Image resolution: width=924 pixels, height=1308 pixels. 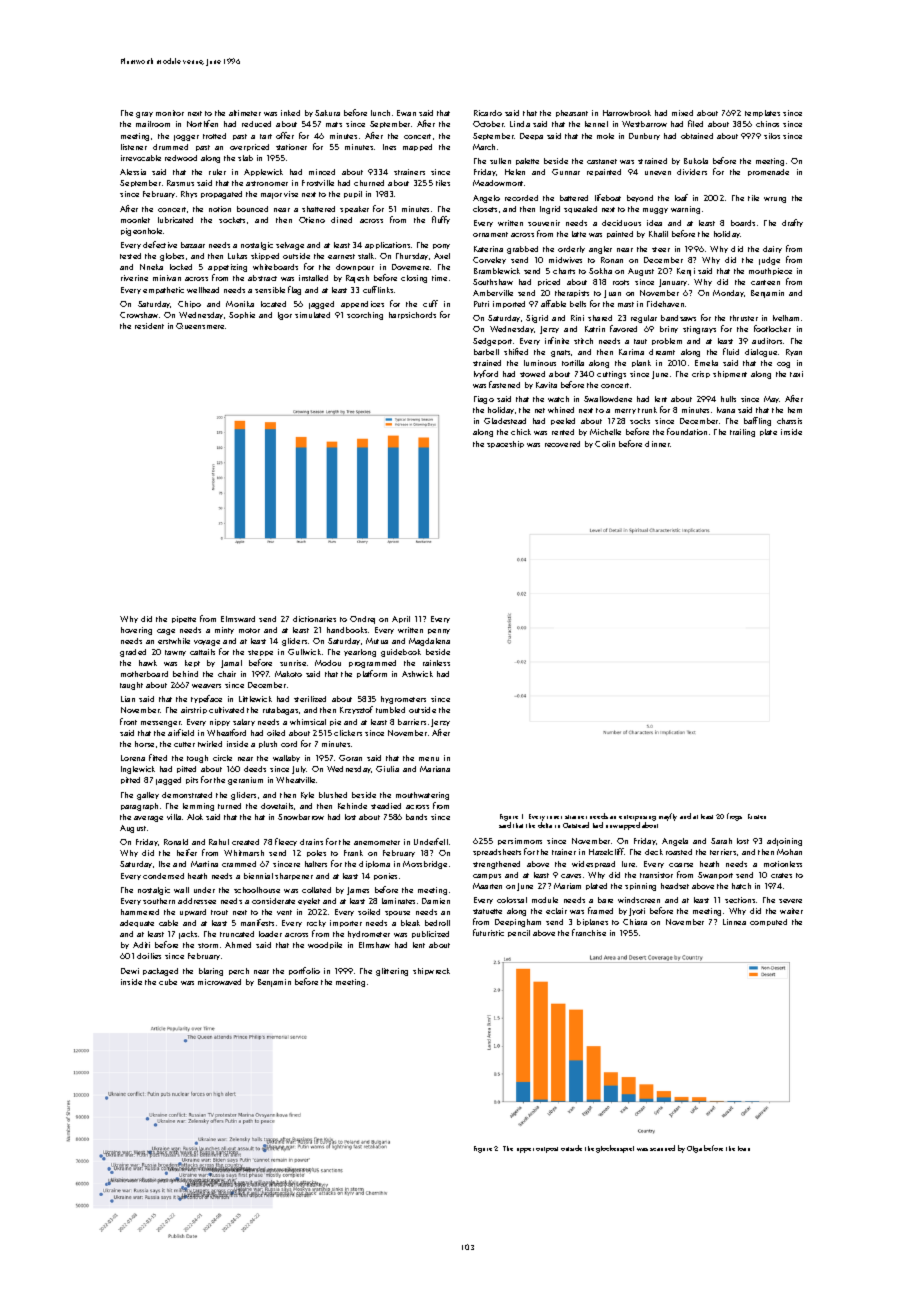 What do you see at coordinates (686, 272) in the image?
I see `Kenji` at bounding box center [686, 272].
